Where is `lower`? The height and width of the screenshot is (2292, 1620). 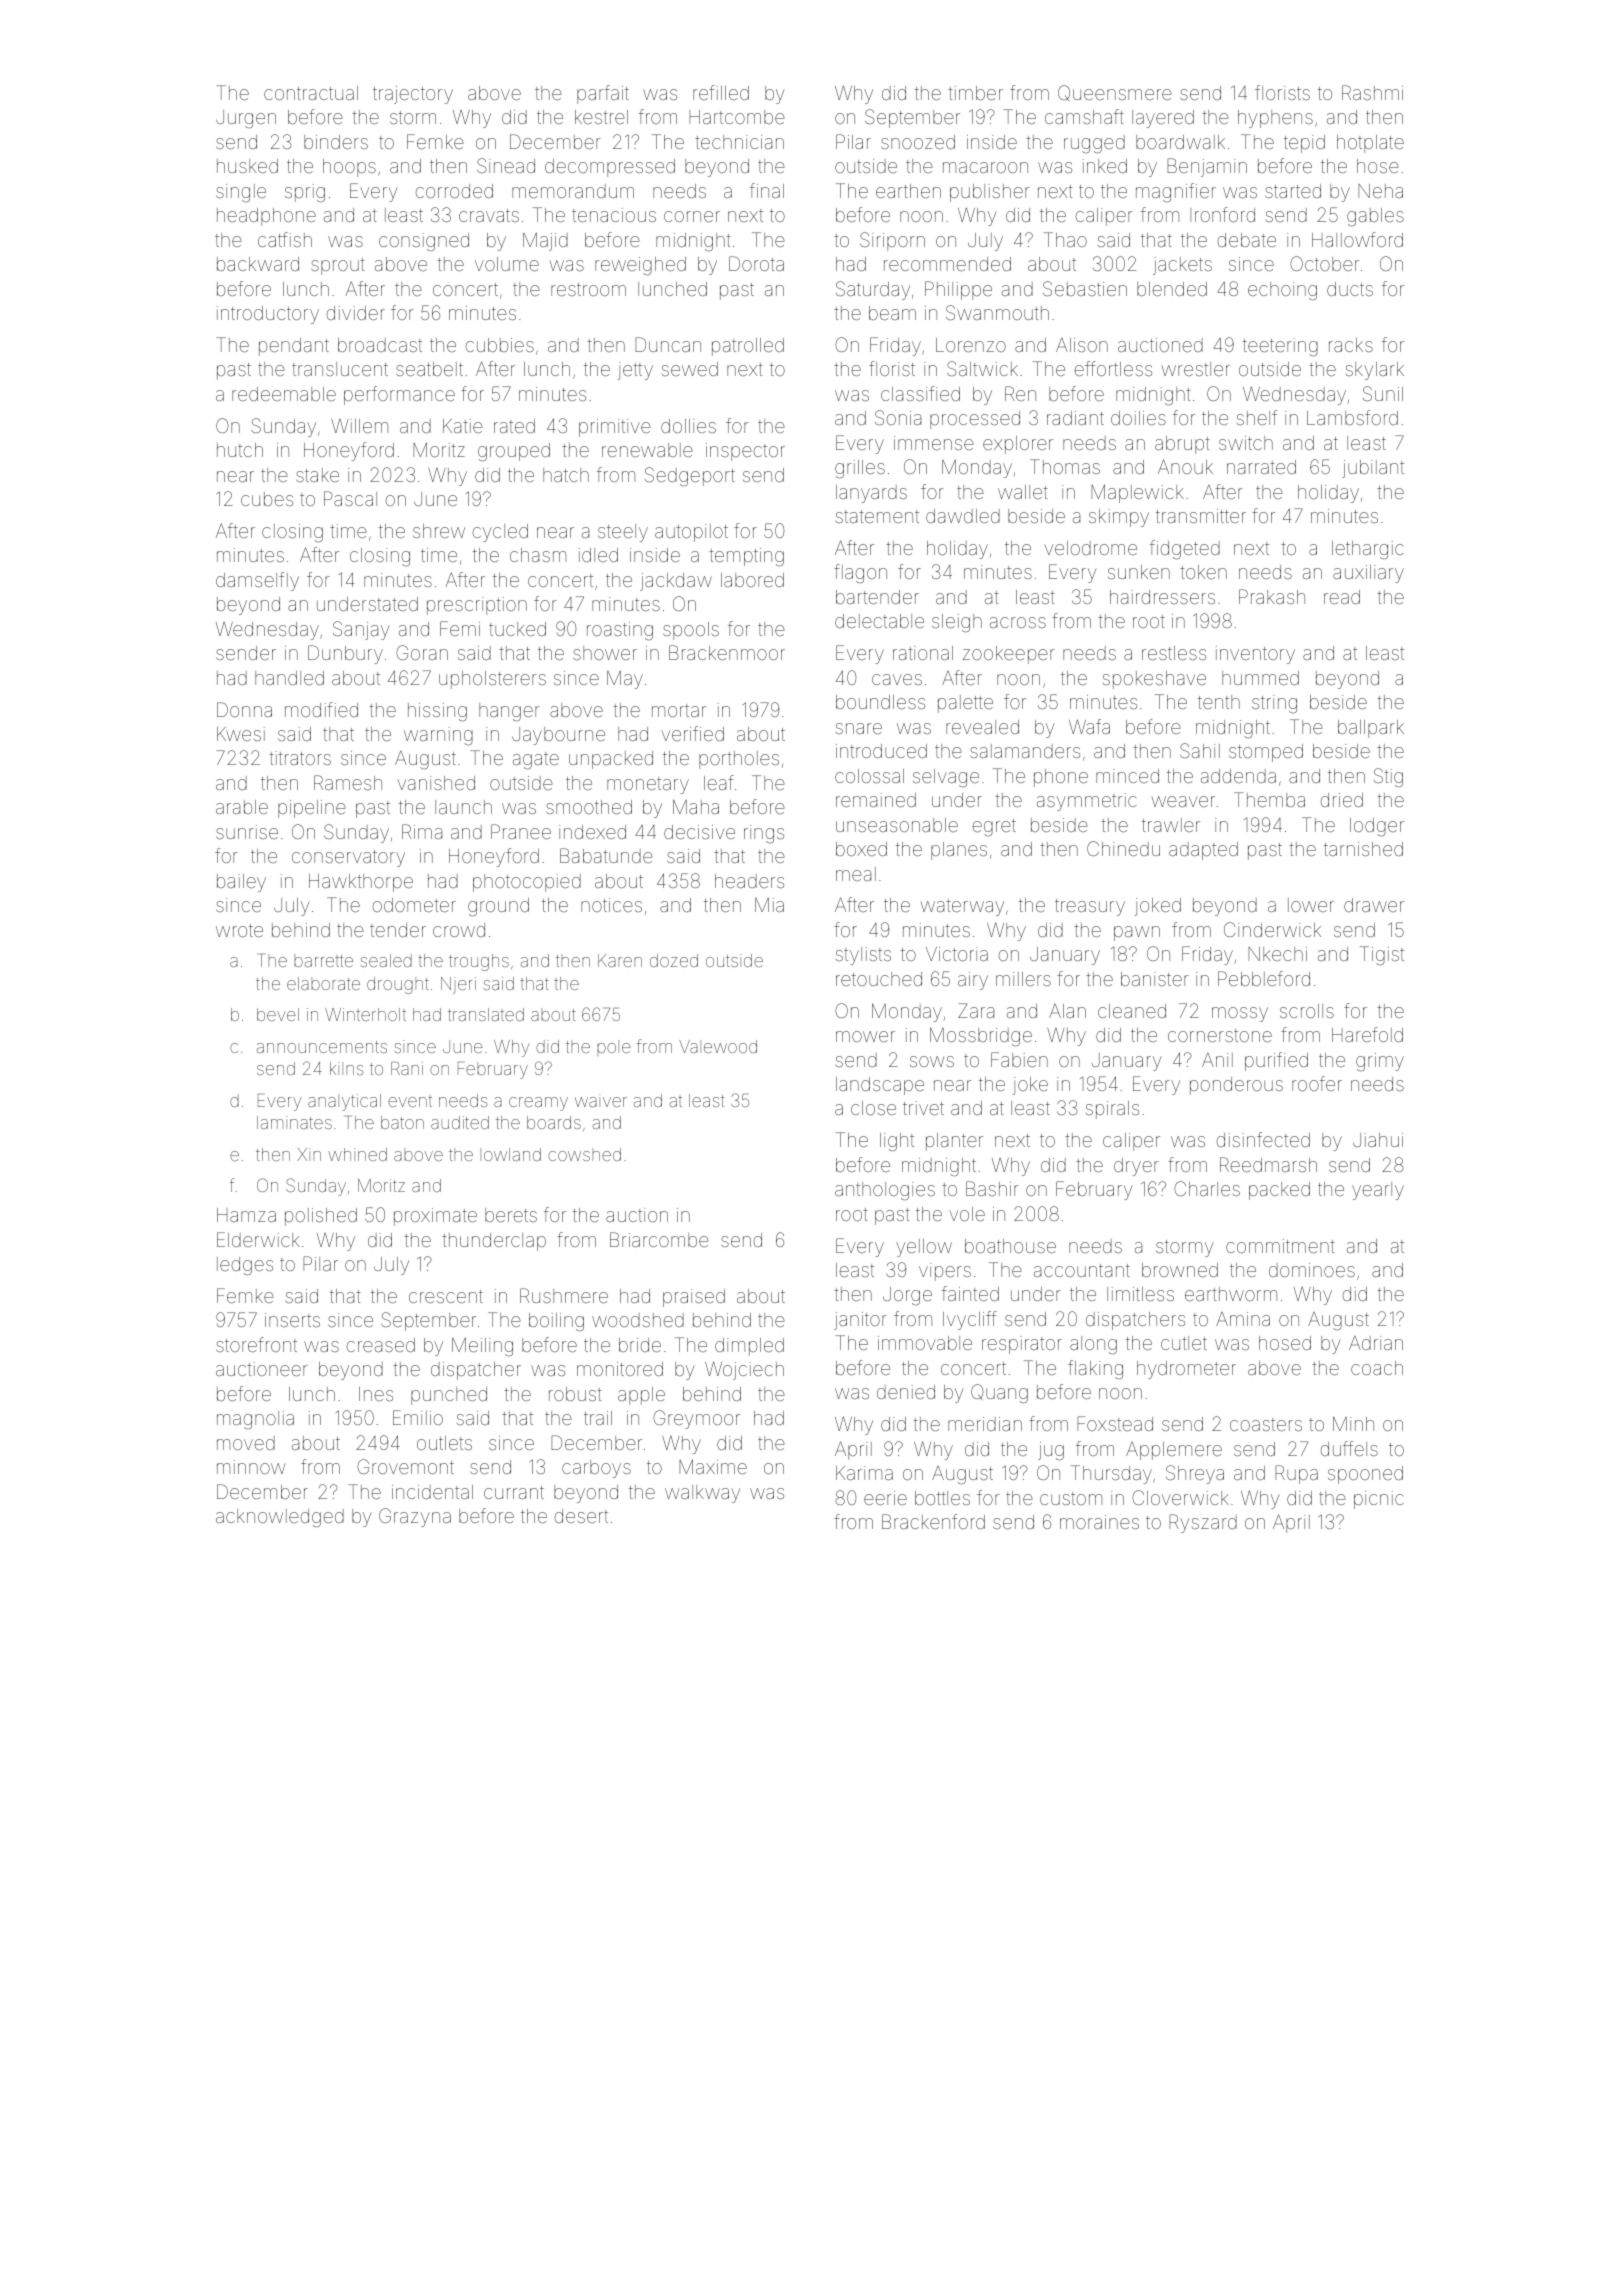 lower is located at coordinates (1311, 905).
